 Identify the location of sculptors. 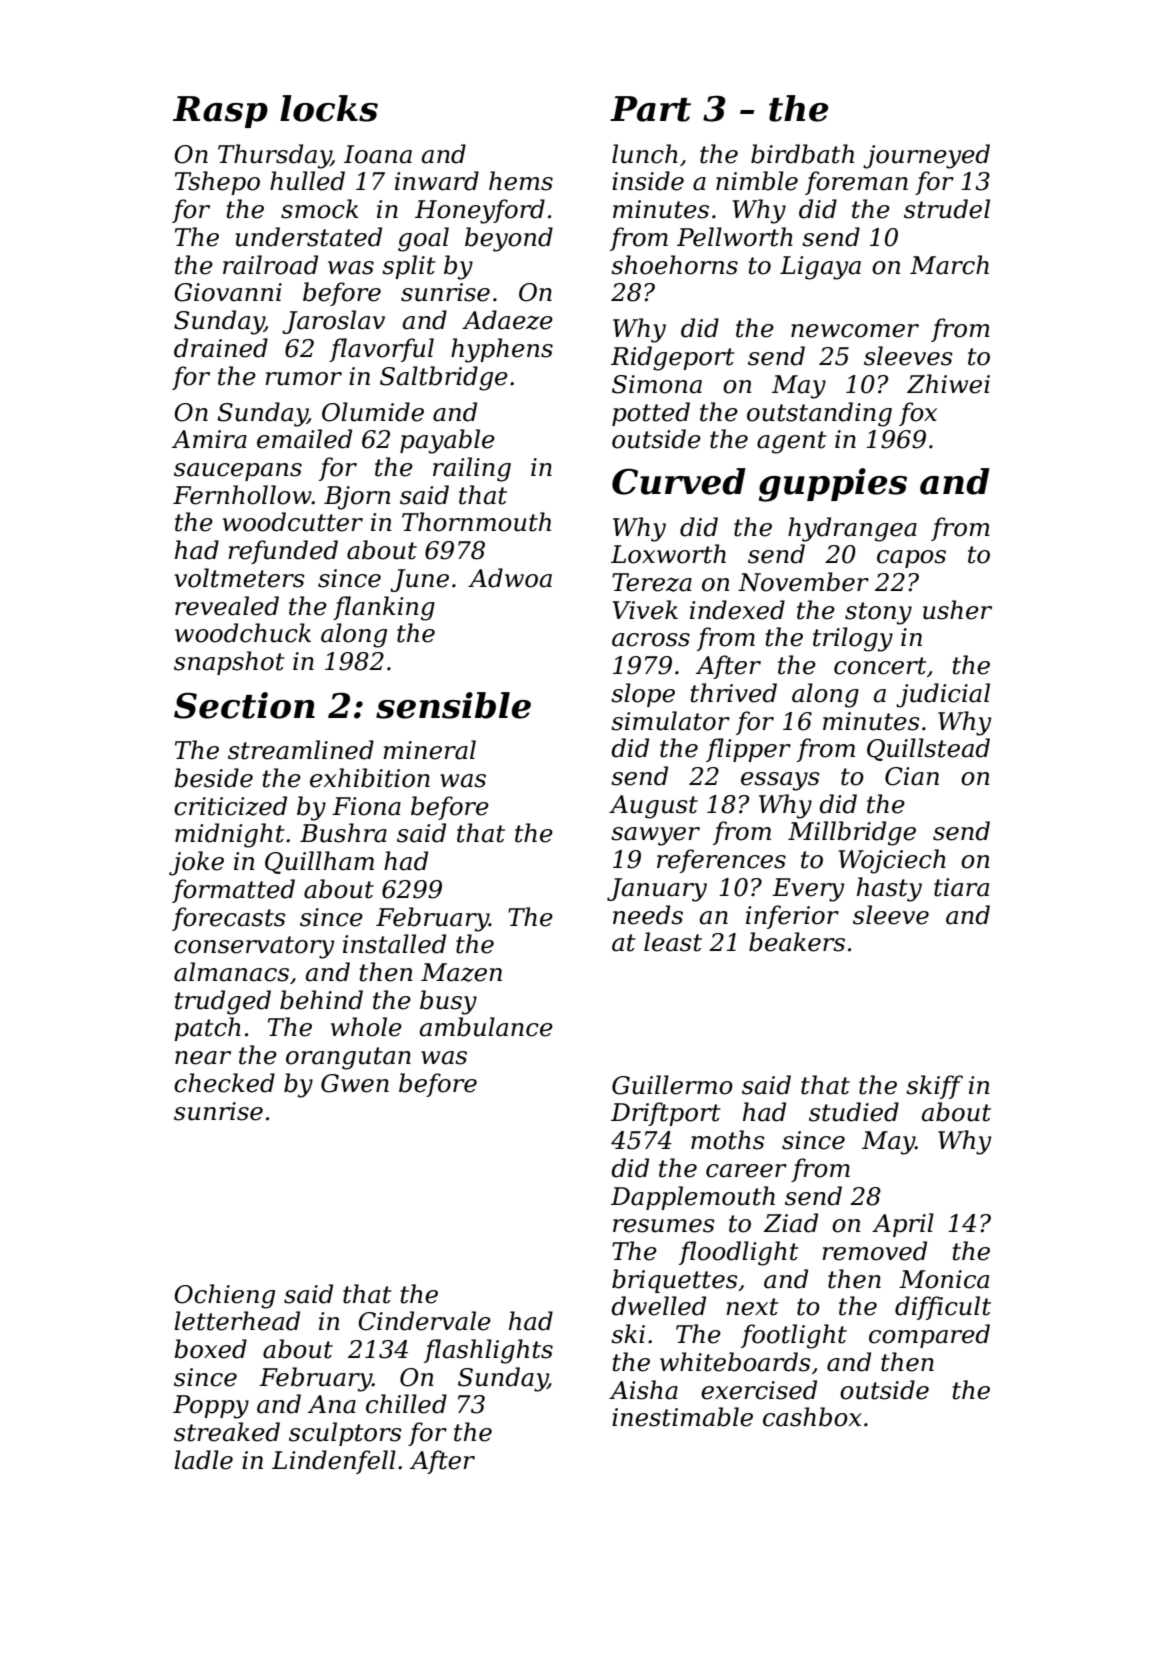
(345, 1434).
